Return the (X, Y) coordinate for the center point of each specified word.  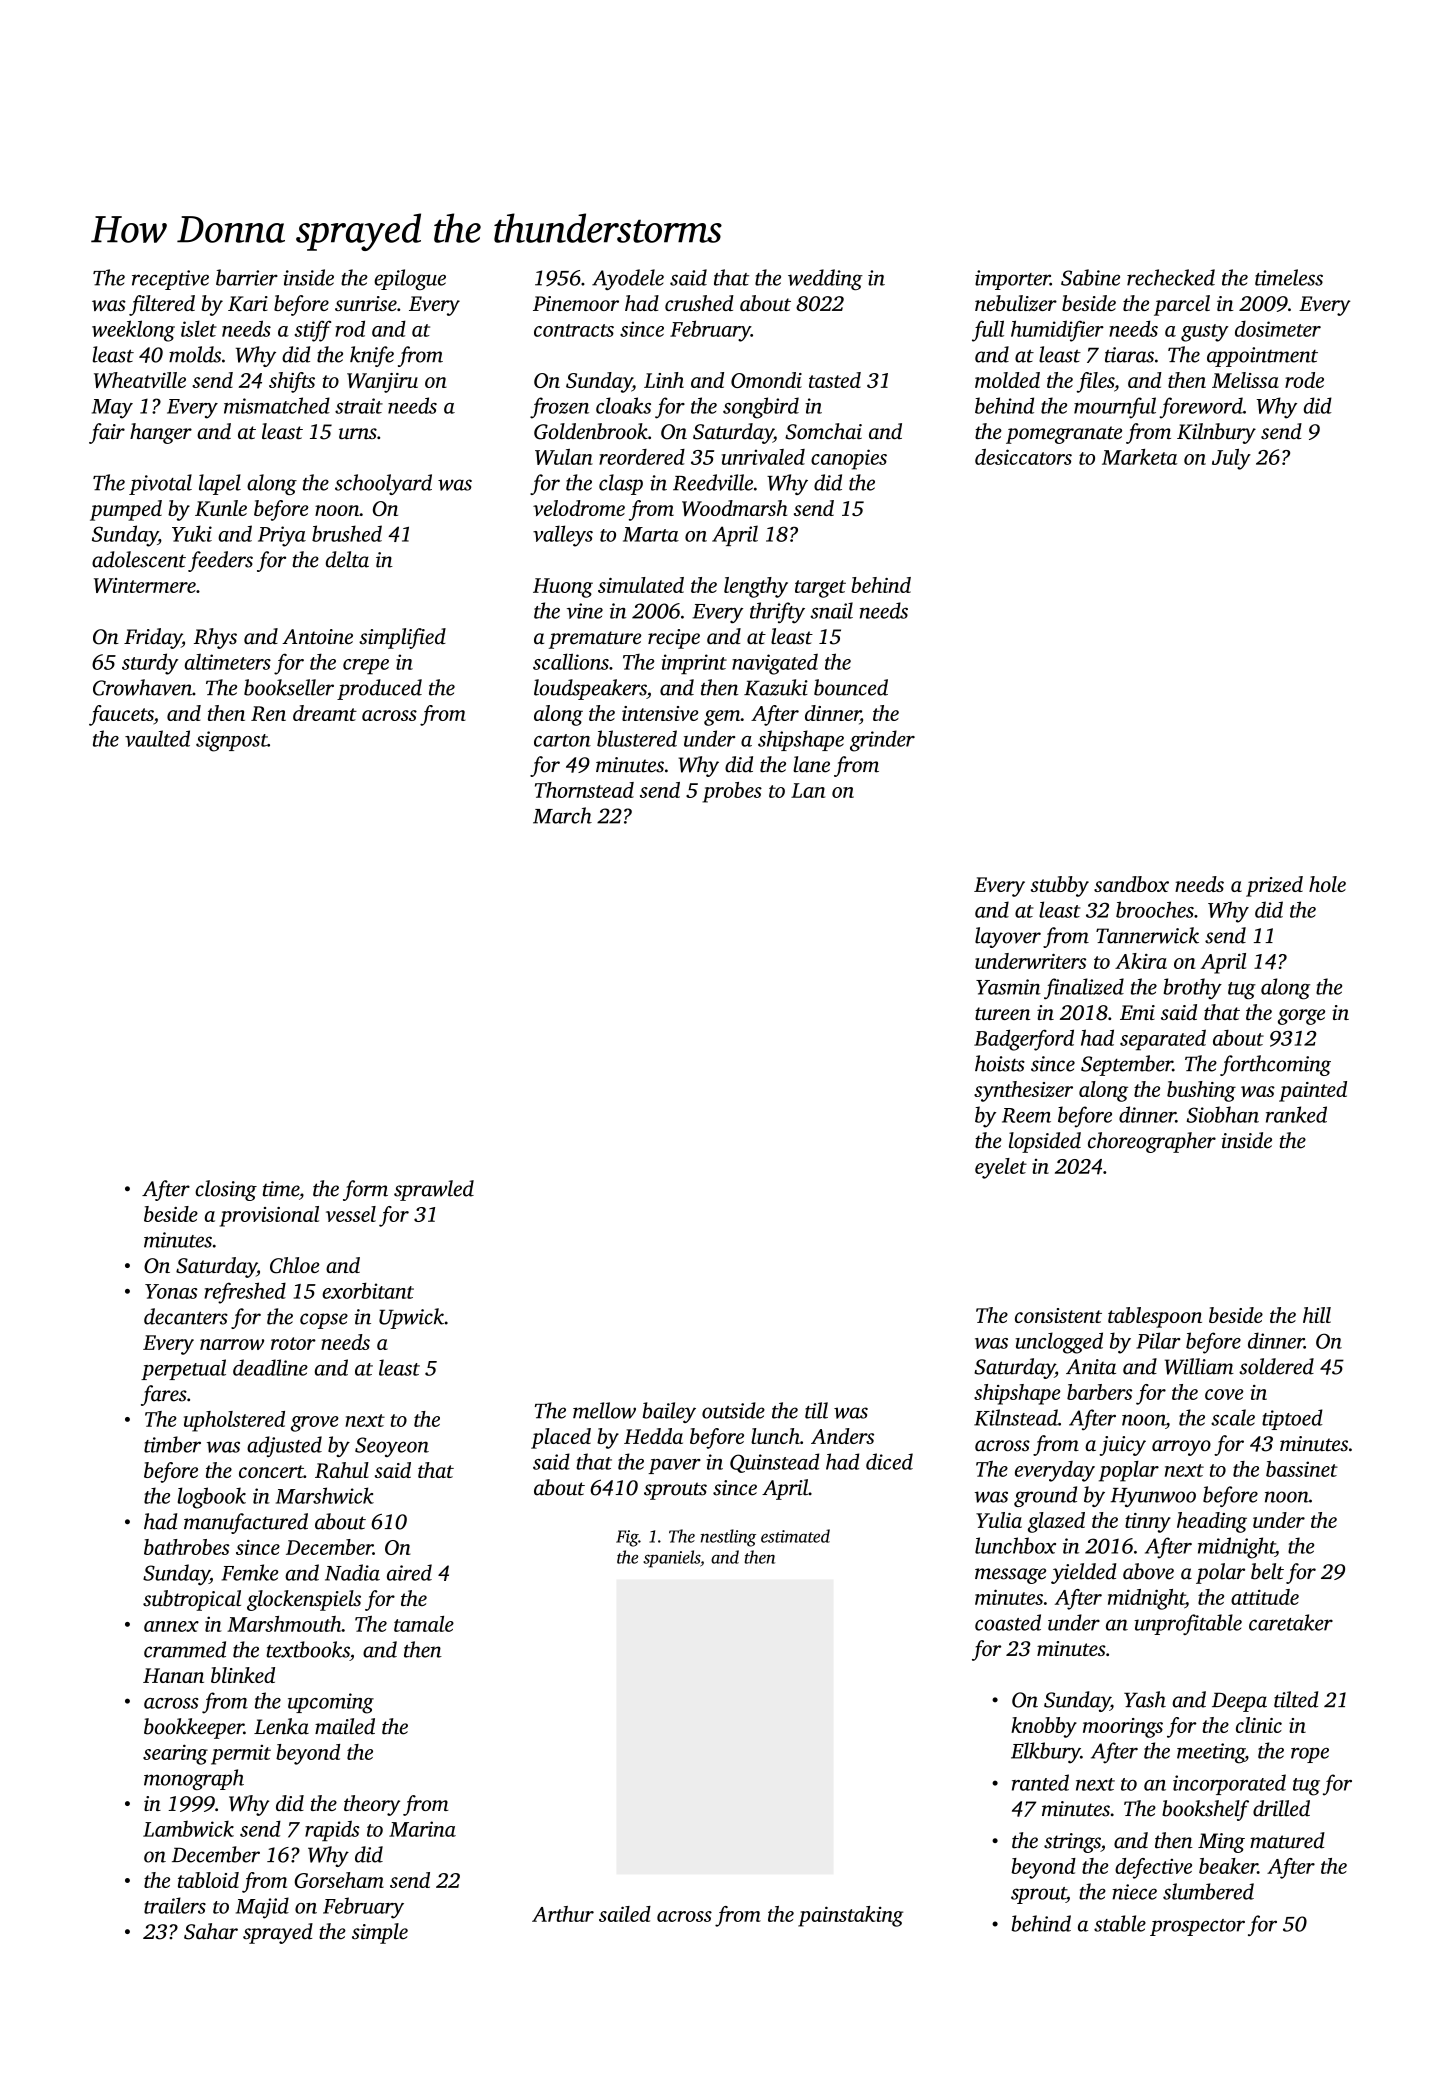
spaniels (671, 1559)
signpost (232, 741)
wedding (825, 279)
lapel (220, 484)
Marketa (1139, 457)
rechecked (1171, 277)
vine (585, 611)
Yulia (999, 1520)
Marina (422, 1829)
